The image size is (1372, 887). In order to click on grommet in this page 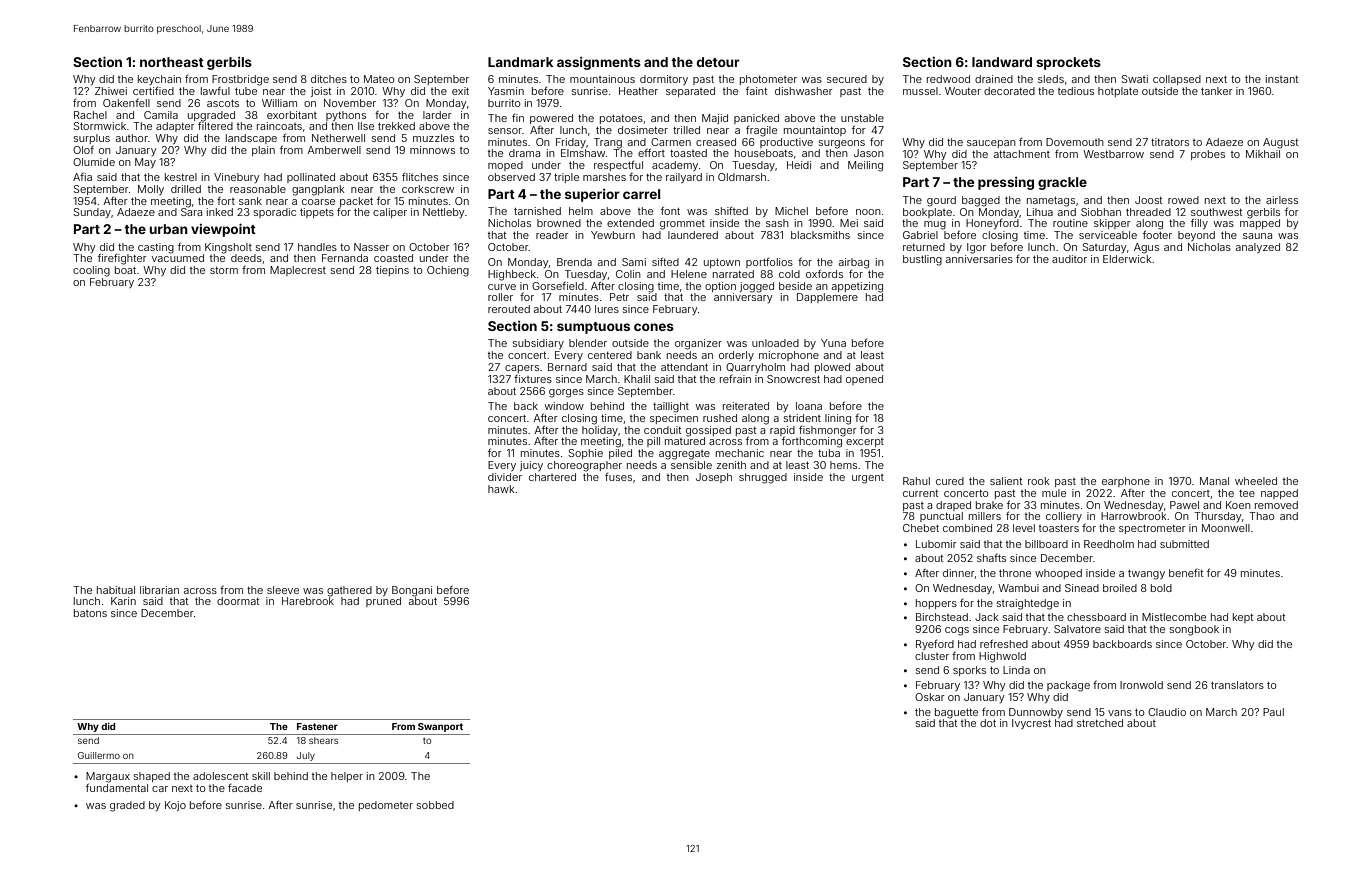, I will do `click(682, 225)`.
